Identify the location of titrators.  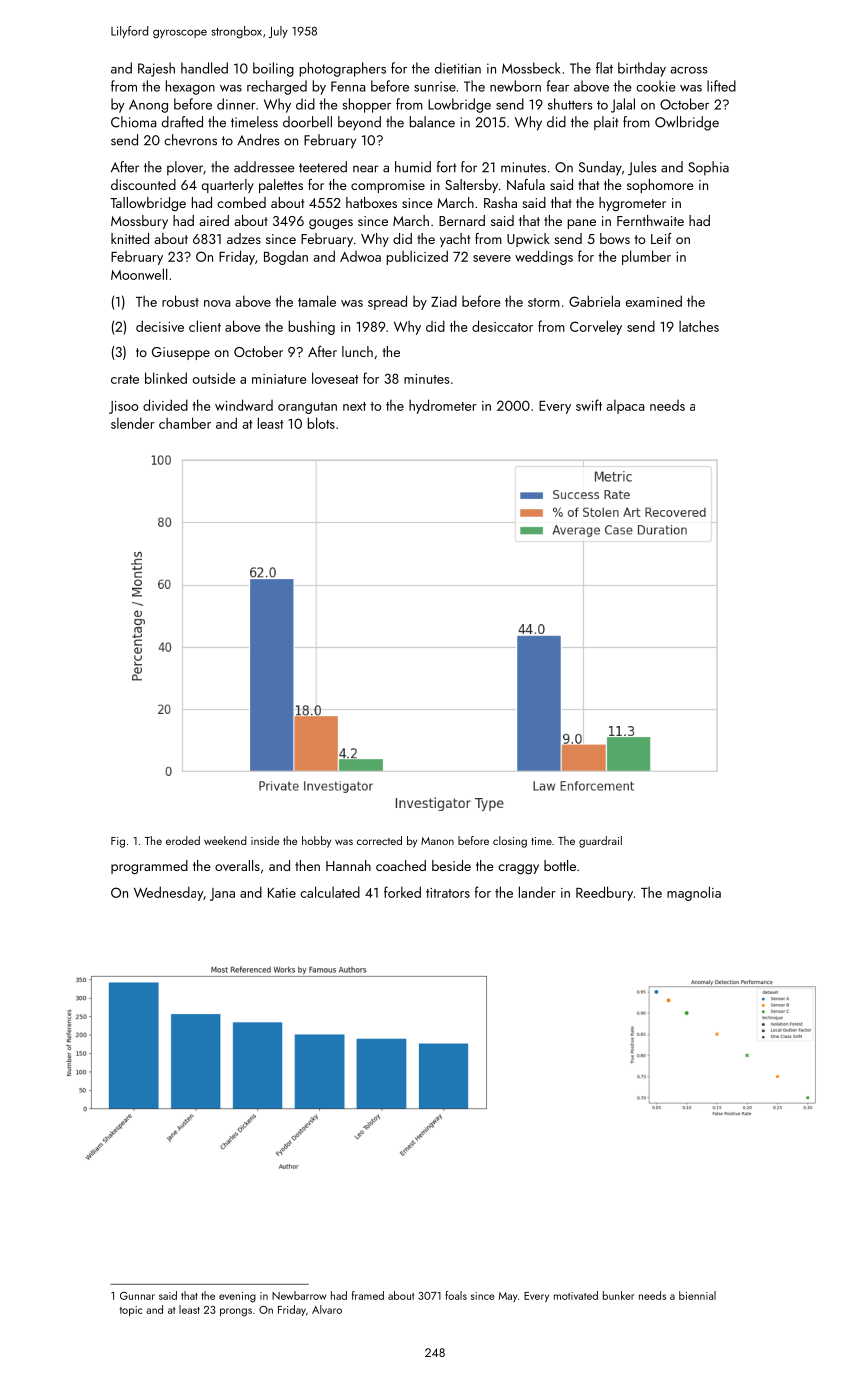
(448, 893).
